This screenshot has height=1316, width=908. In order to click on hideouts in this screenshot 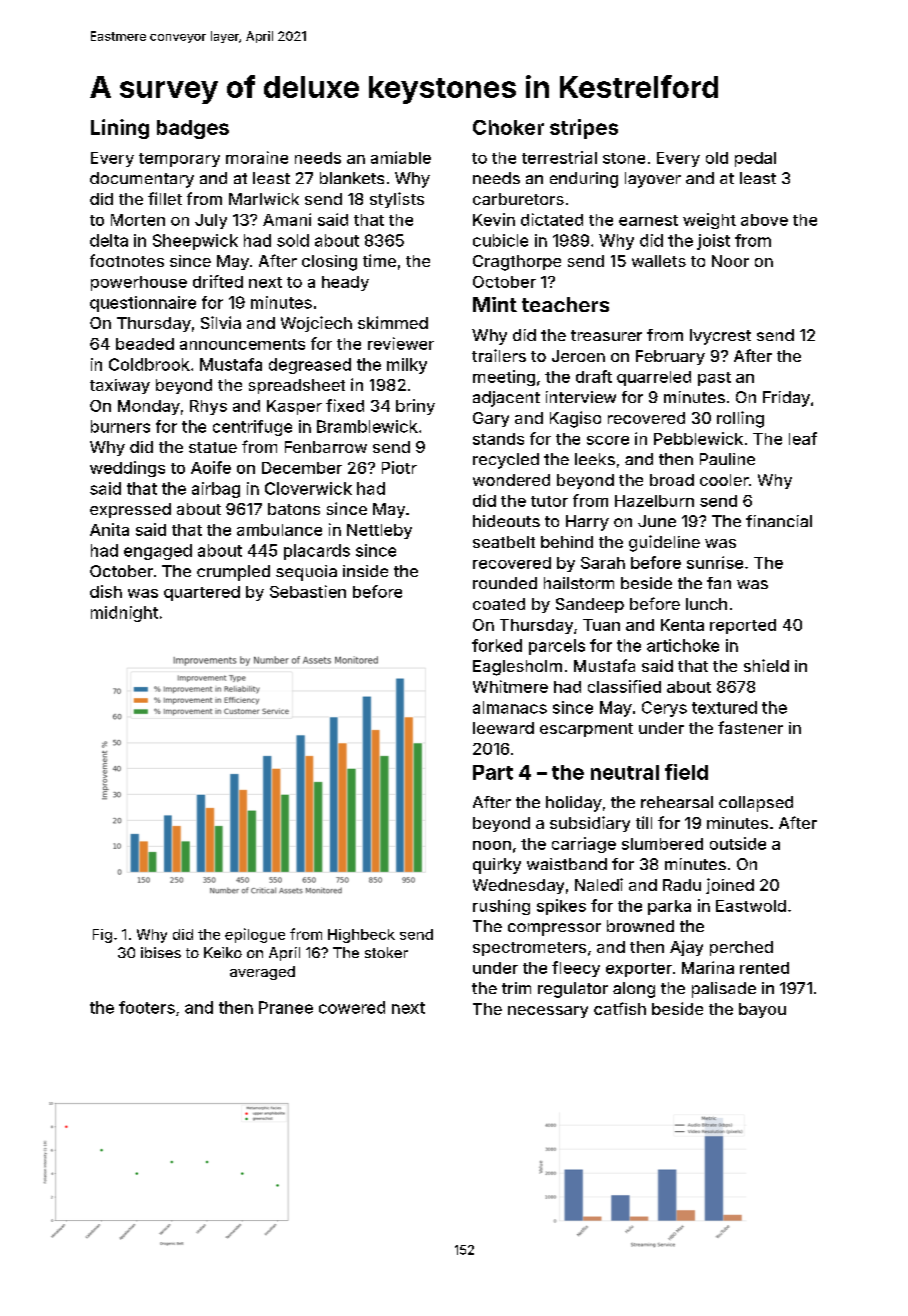, I will do `click(506, 521)`.
